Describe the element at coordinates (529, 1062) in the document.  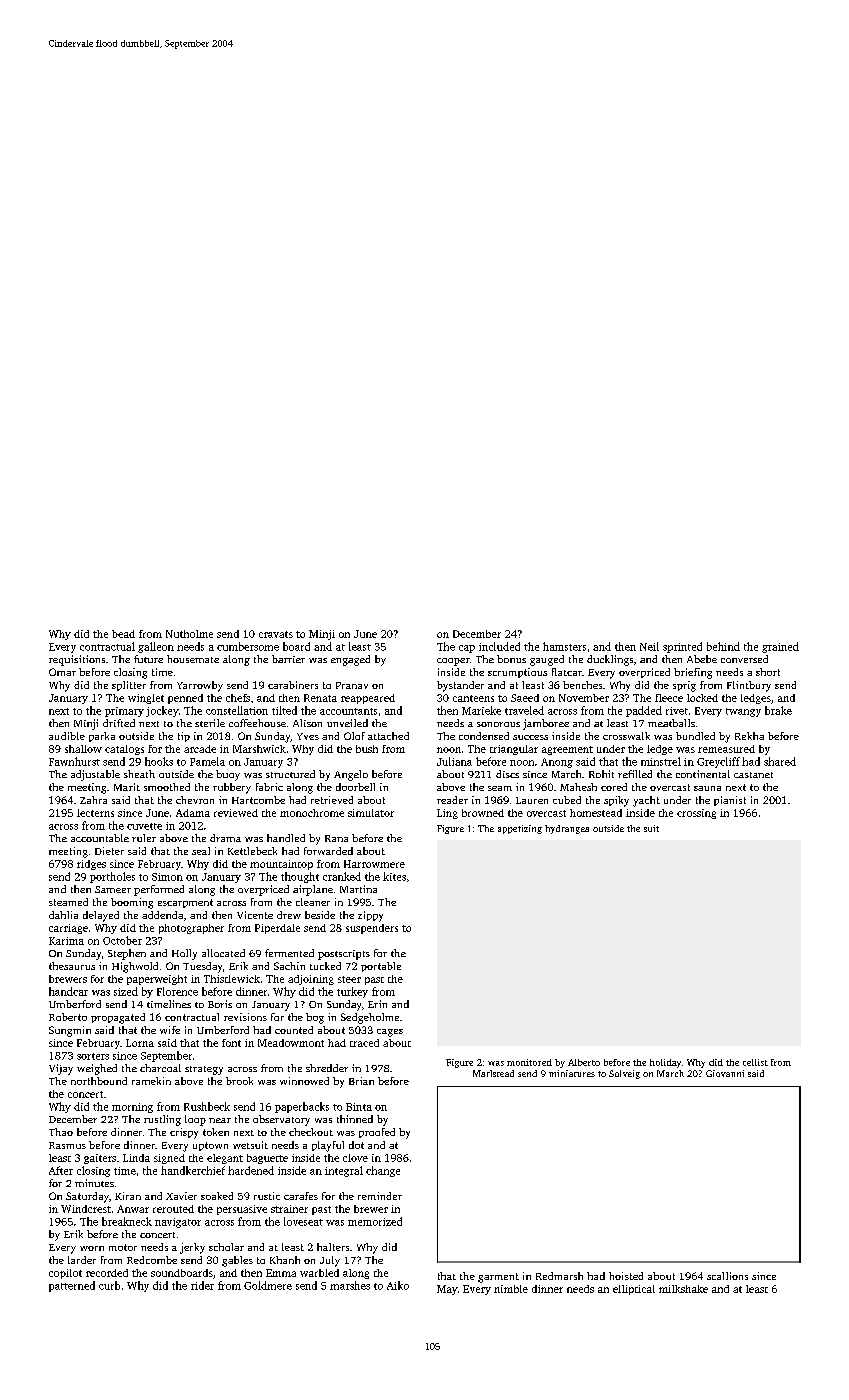
I see `monitored` at that location.
